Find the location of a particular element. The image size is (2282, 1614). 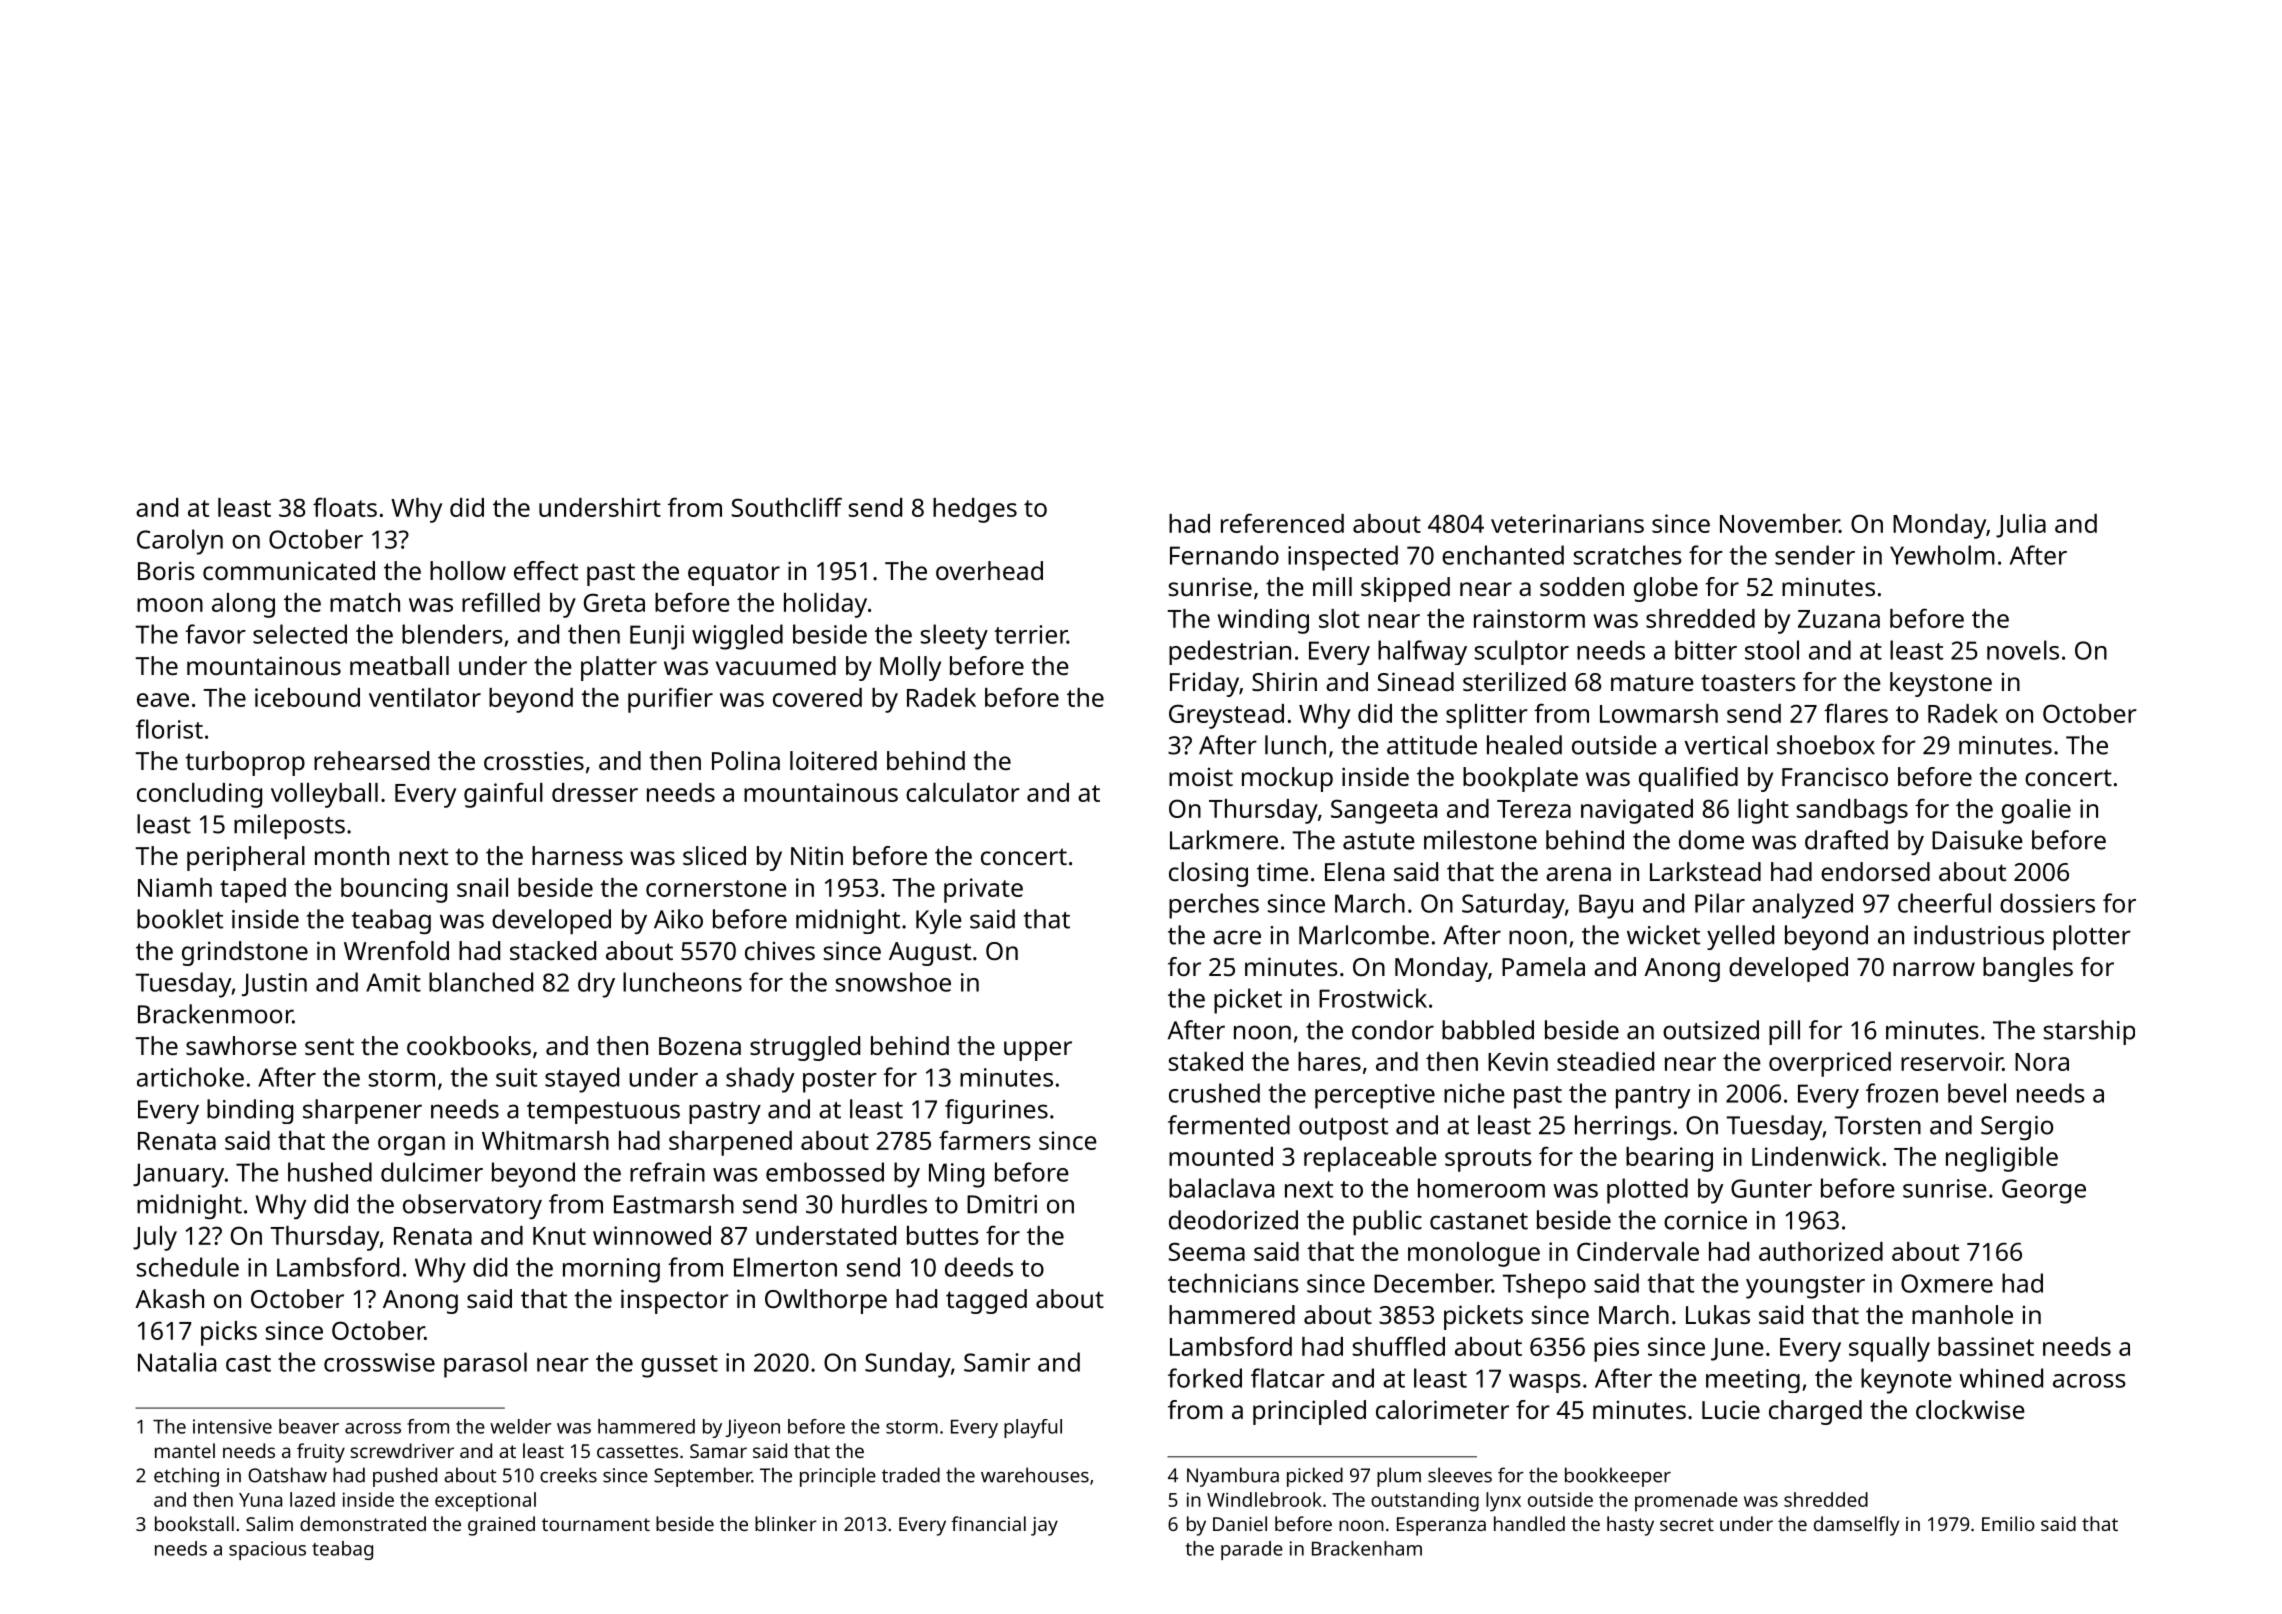

secret is located at coordinates (1687, 1524).
